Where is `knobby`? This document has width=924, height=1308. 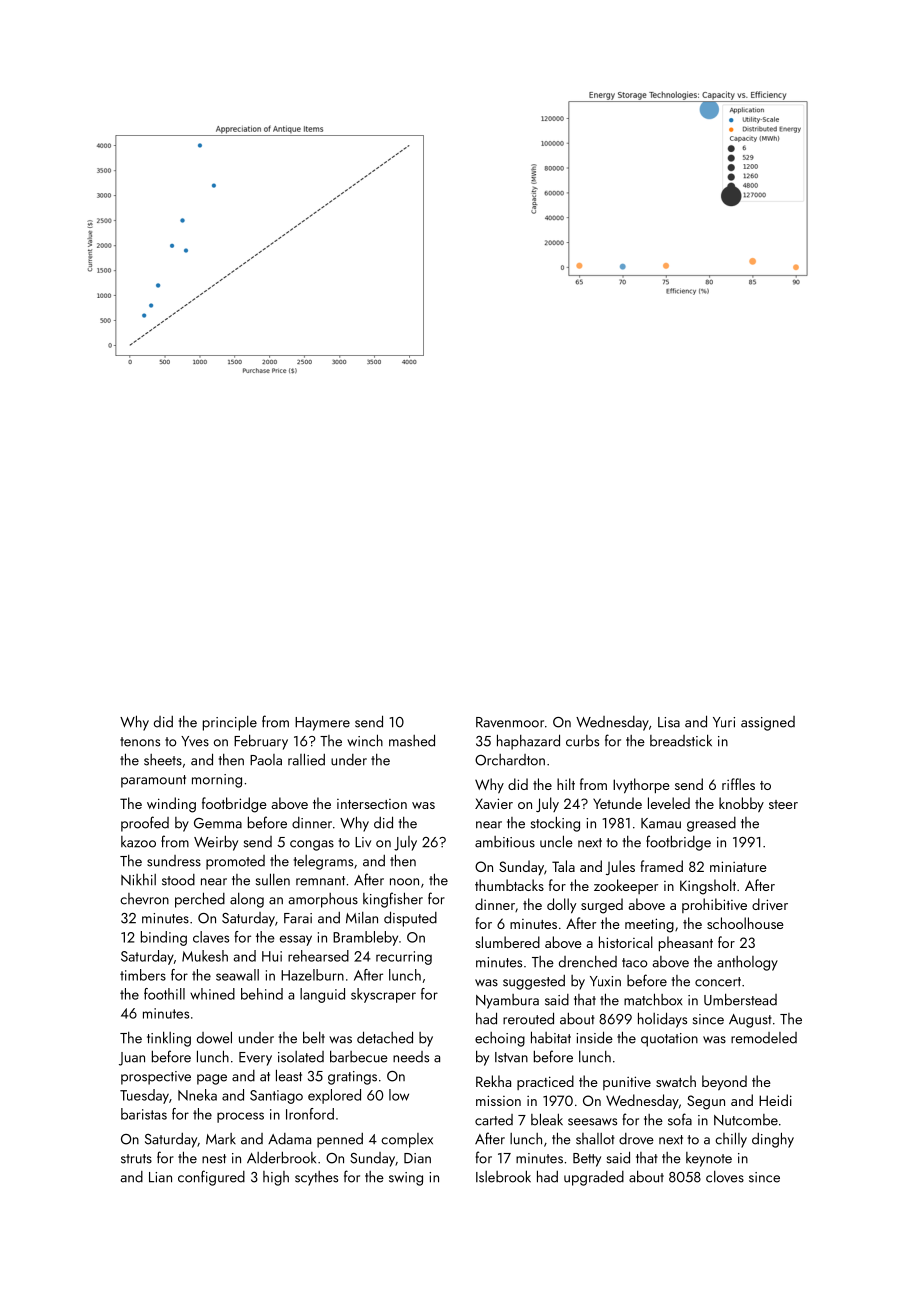 knobby is located at coordinates (741, 804).
